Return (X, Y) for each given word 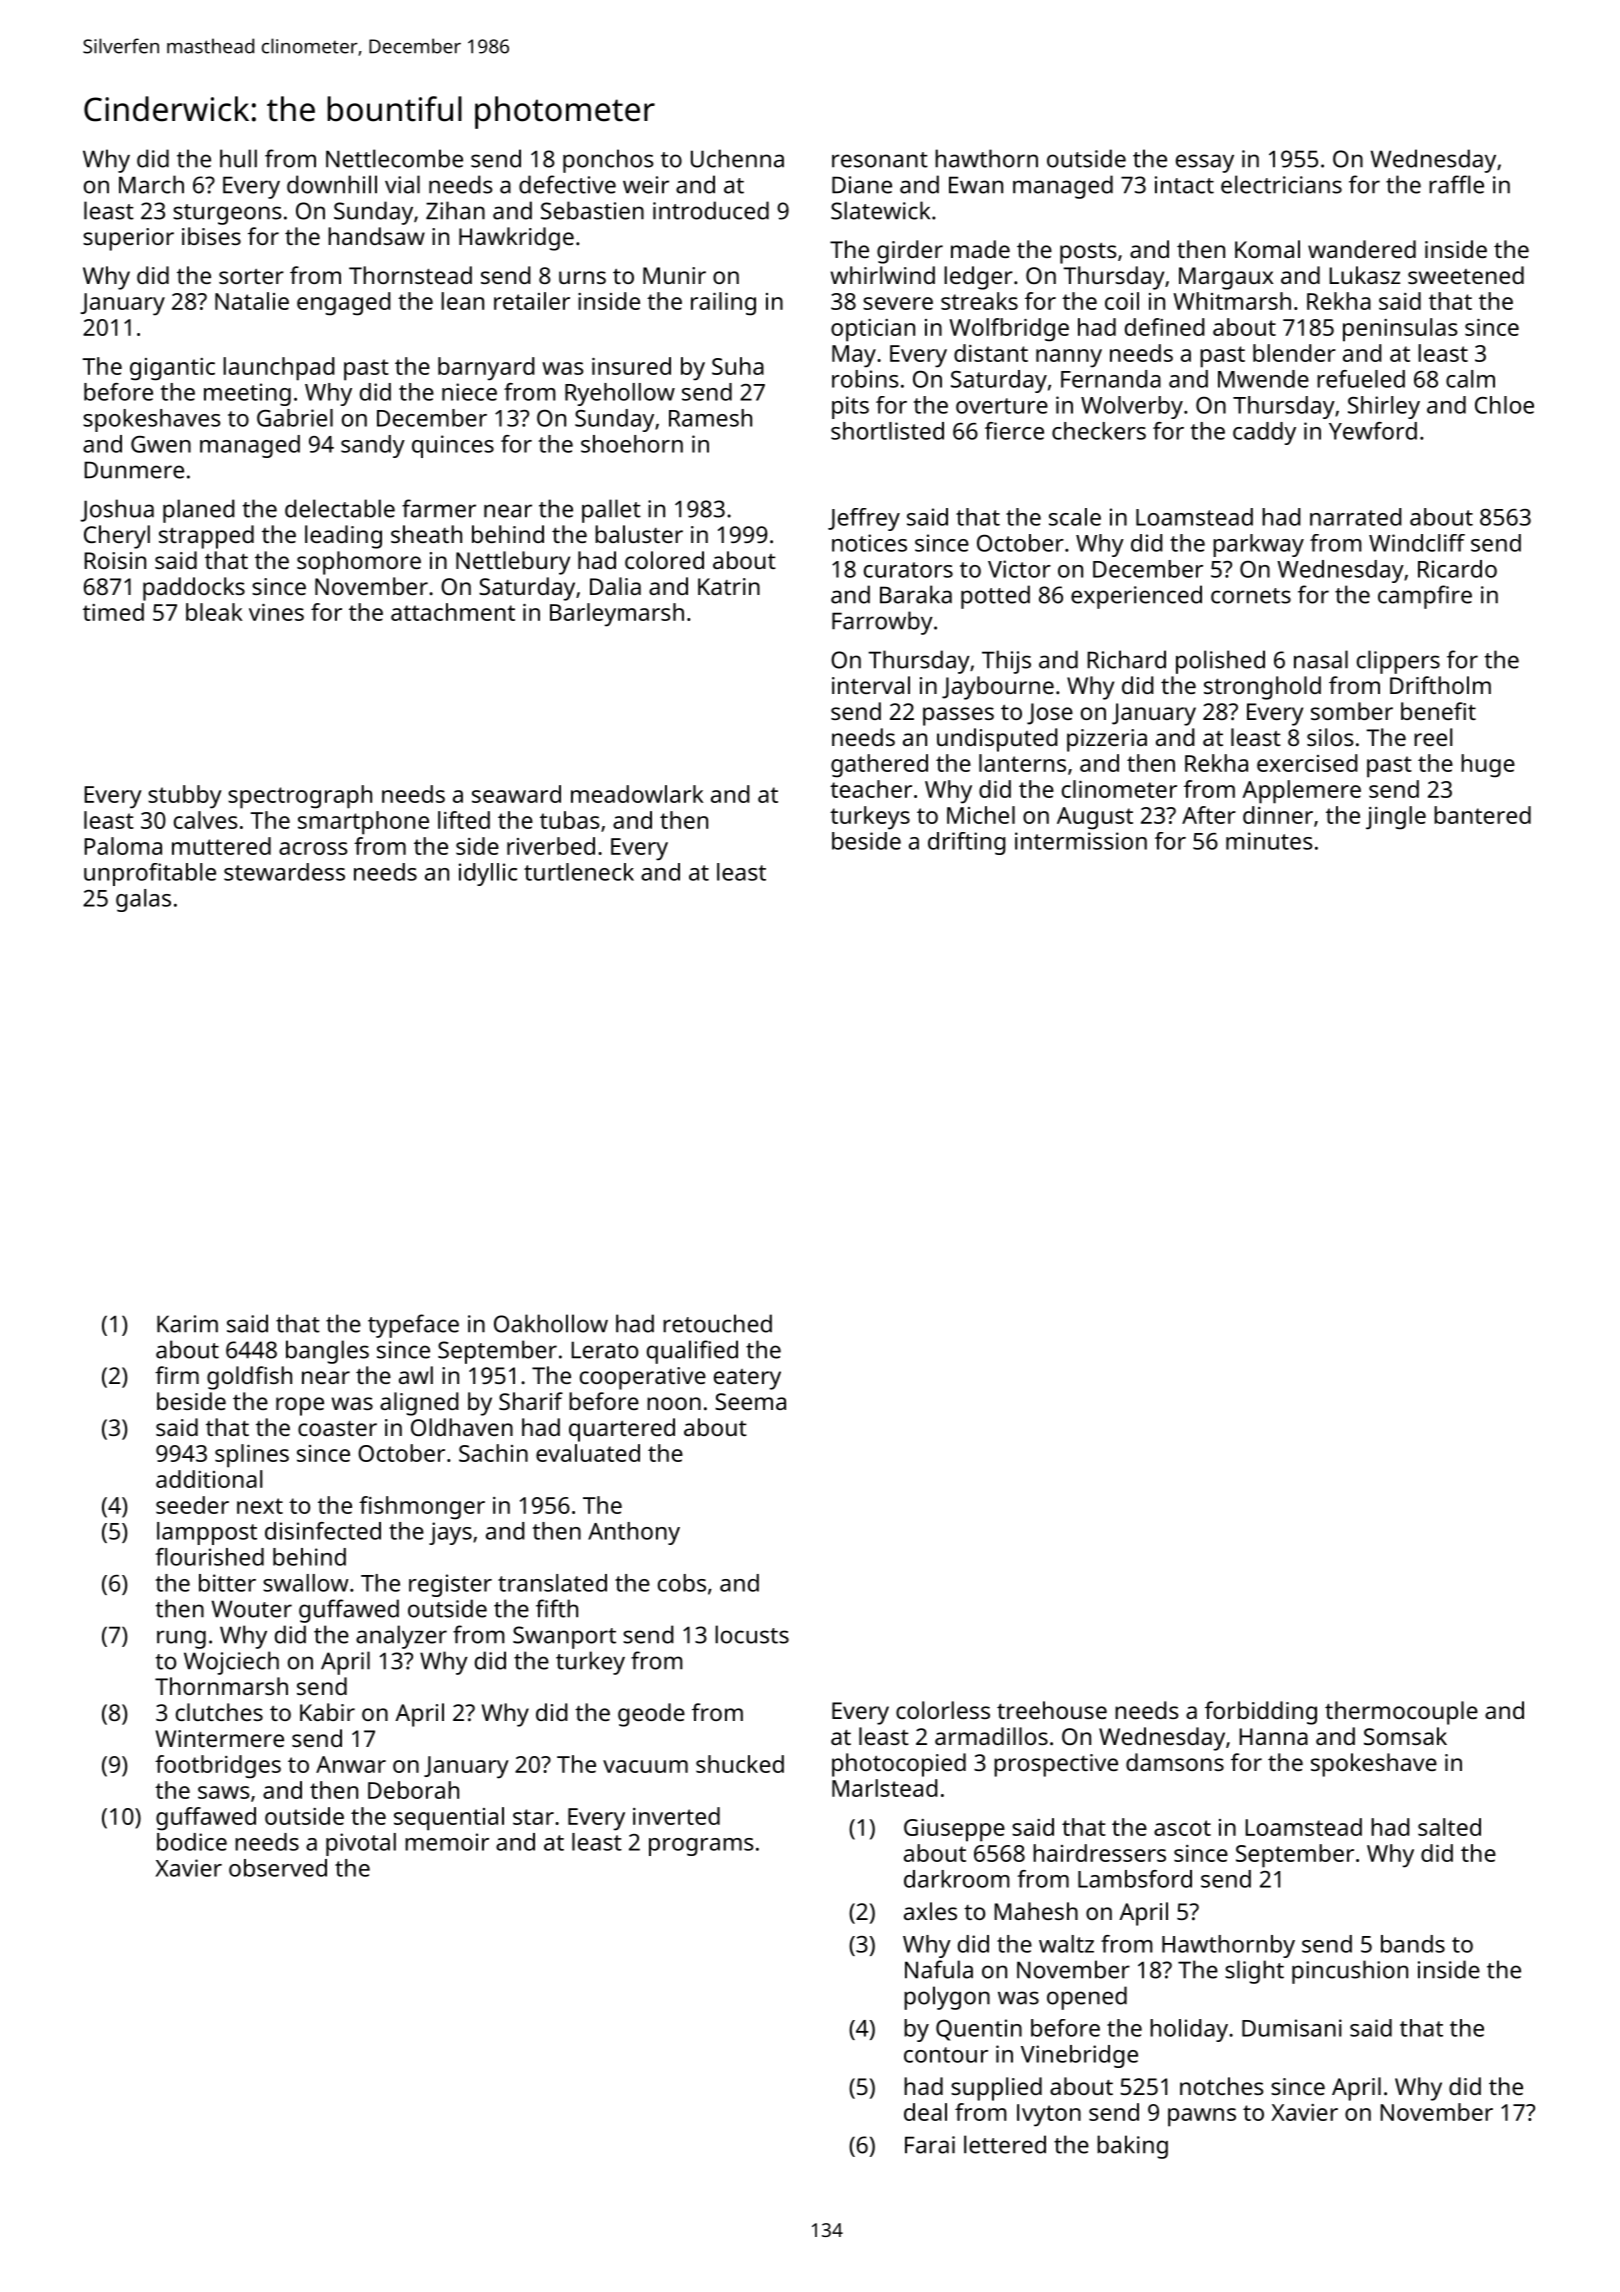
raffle (1456, 184)
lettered (1005, 2144)
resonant (880, 160)
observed (278, 1868)
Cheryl (117, 537)
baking (1132, 2147)
